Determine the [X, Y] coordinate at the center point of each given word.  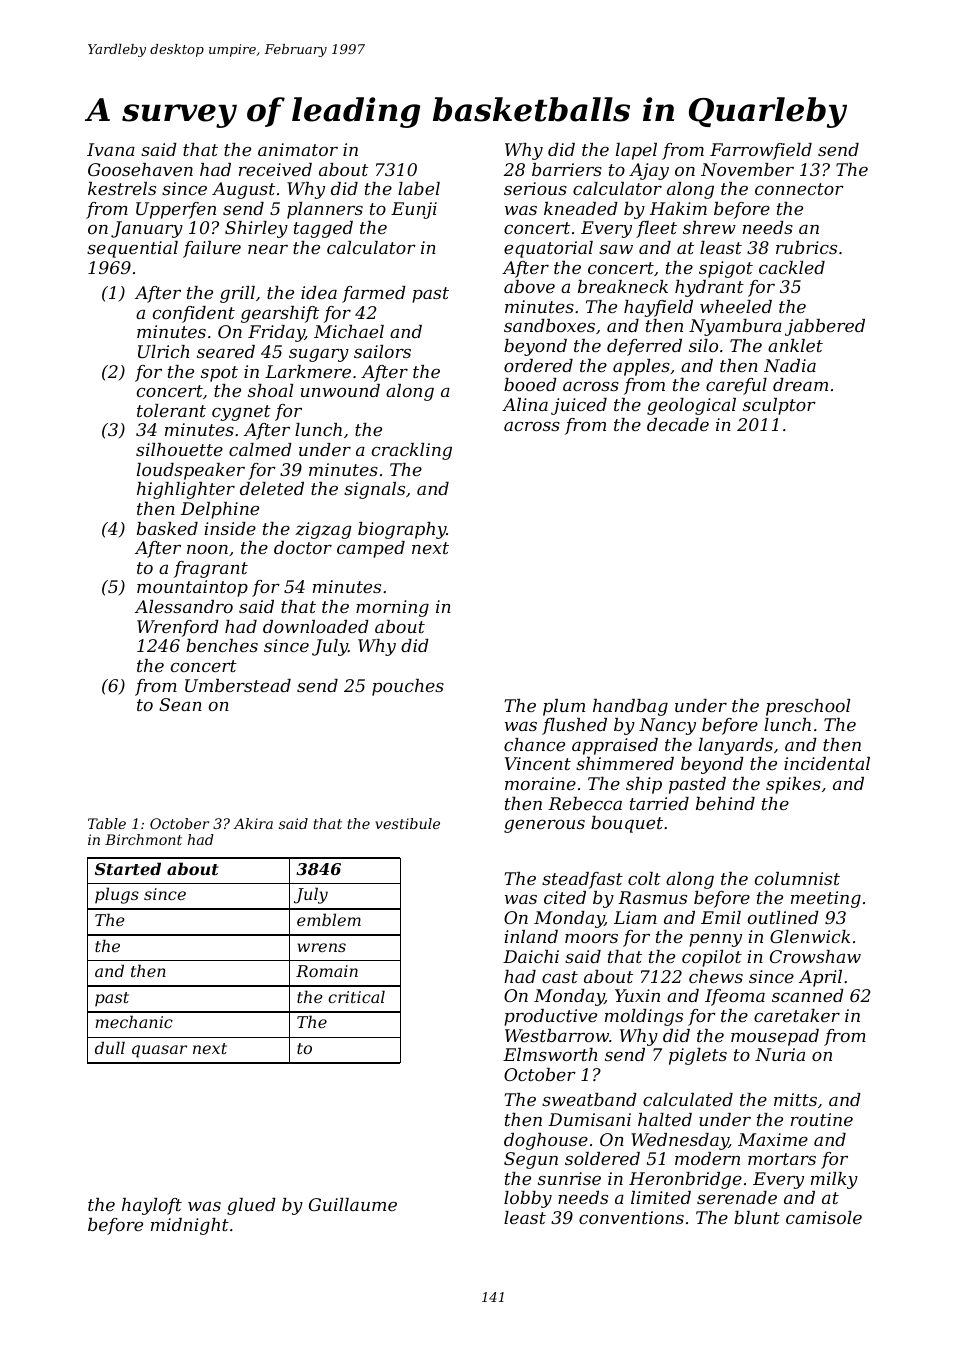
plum [564, 707]
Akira [253, 823]
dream [800, 384]
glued [251, 1206]
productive [550, 1017]
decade [678, 424]
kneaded [581, 208]
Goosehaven [140, 169]
